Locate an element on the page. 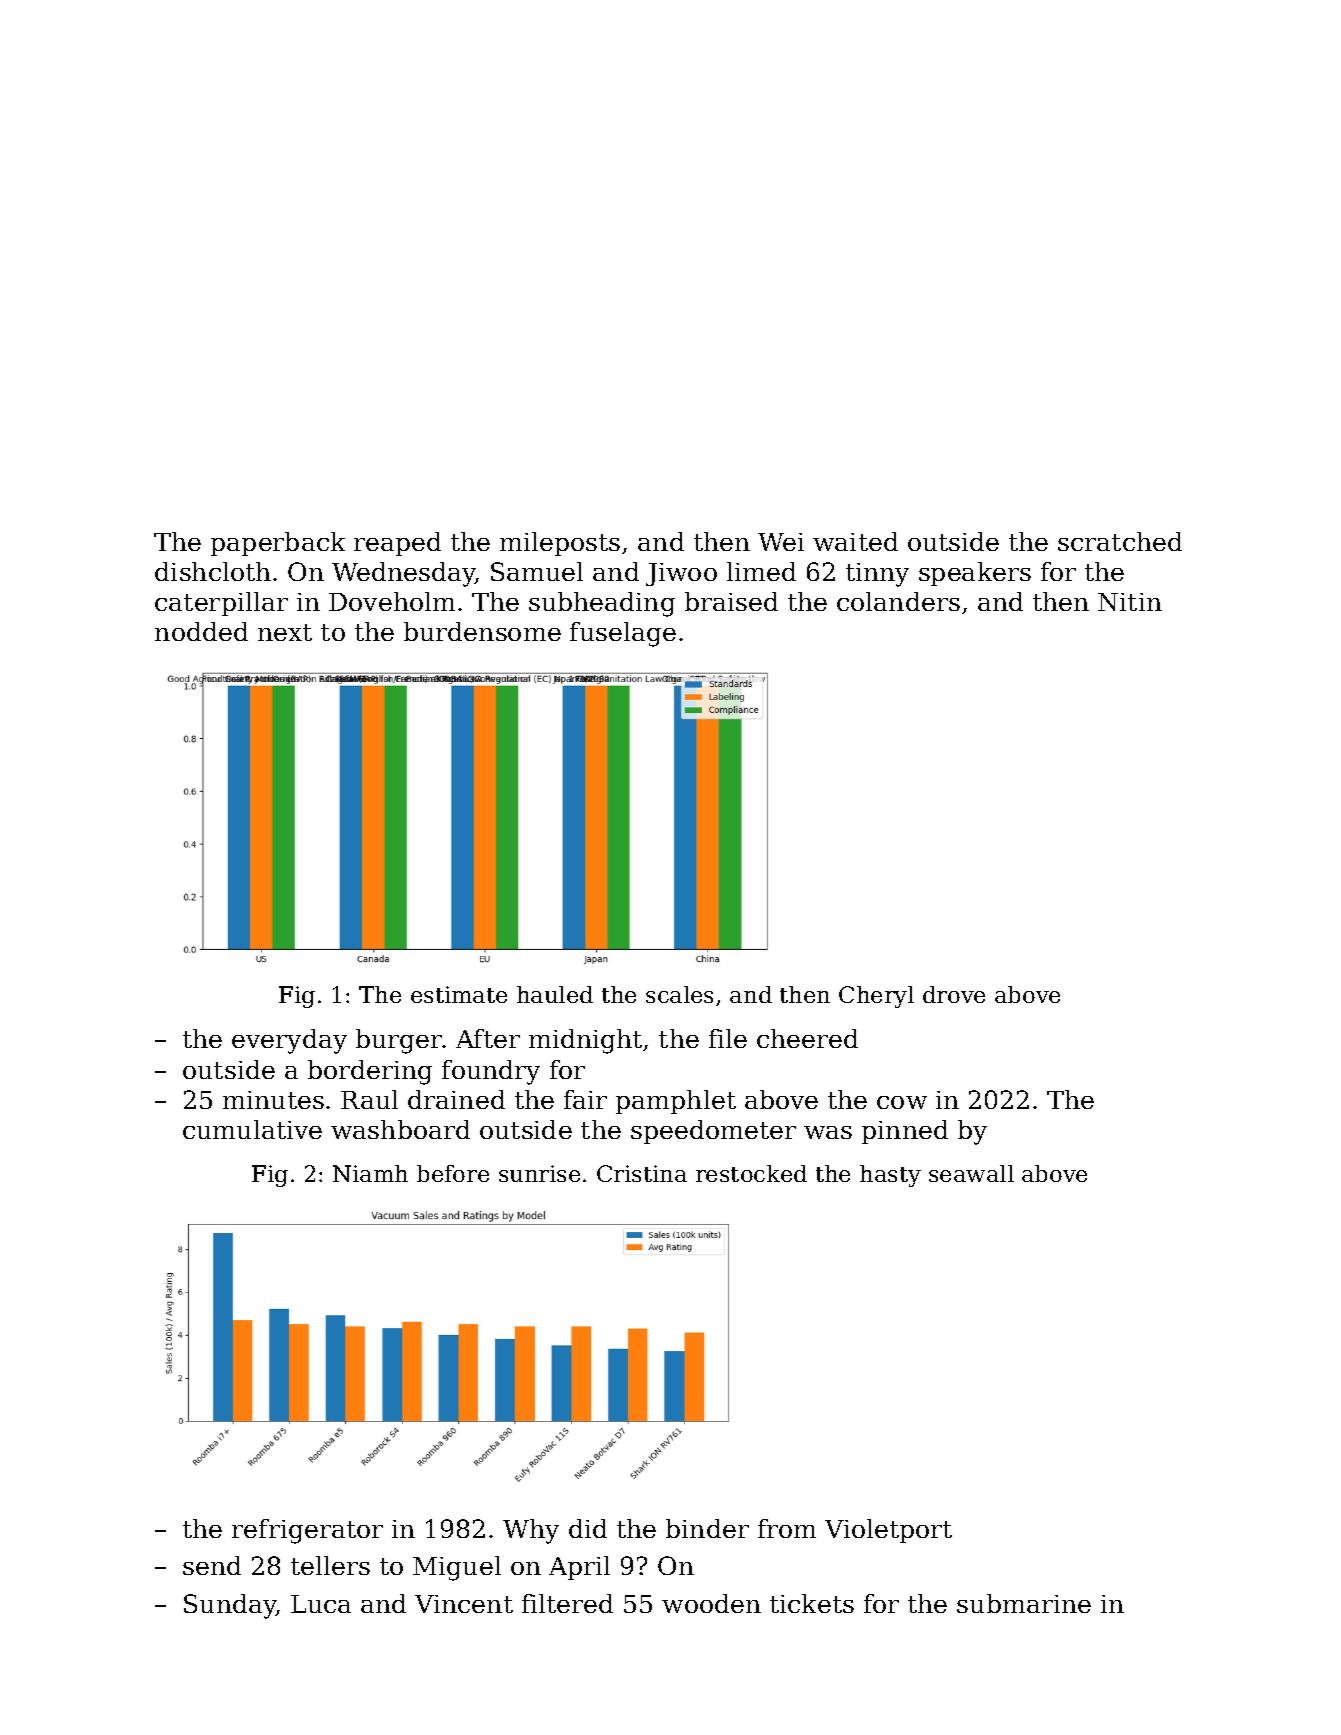 This page has width=1341, height=1735. waited is located at coordinates (855, 541).
